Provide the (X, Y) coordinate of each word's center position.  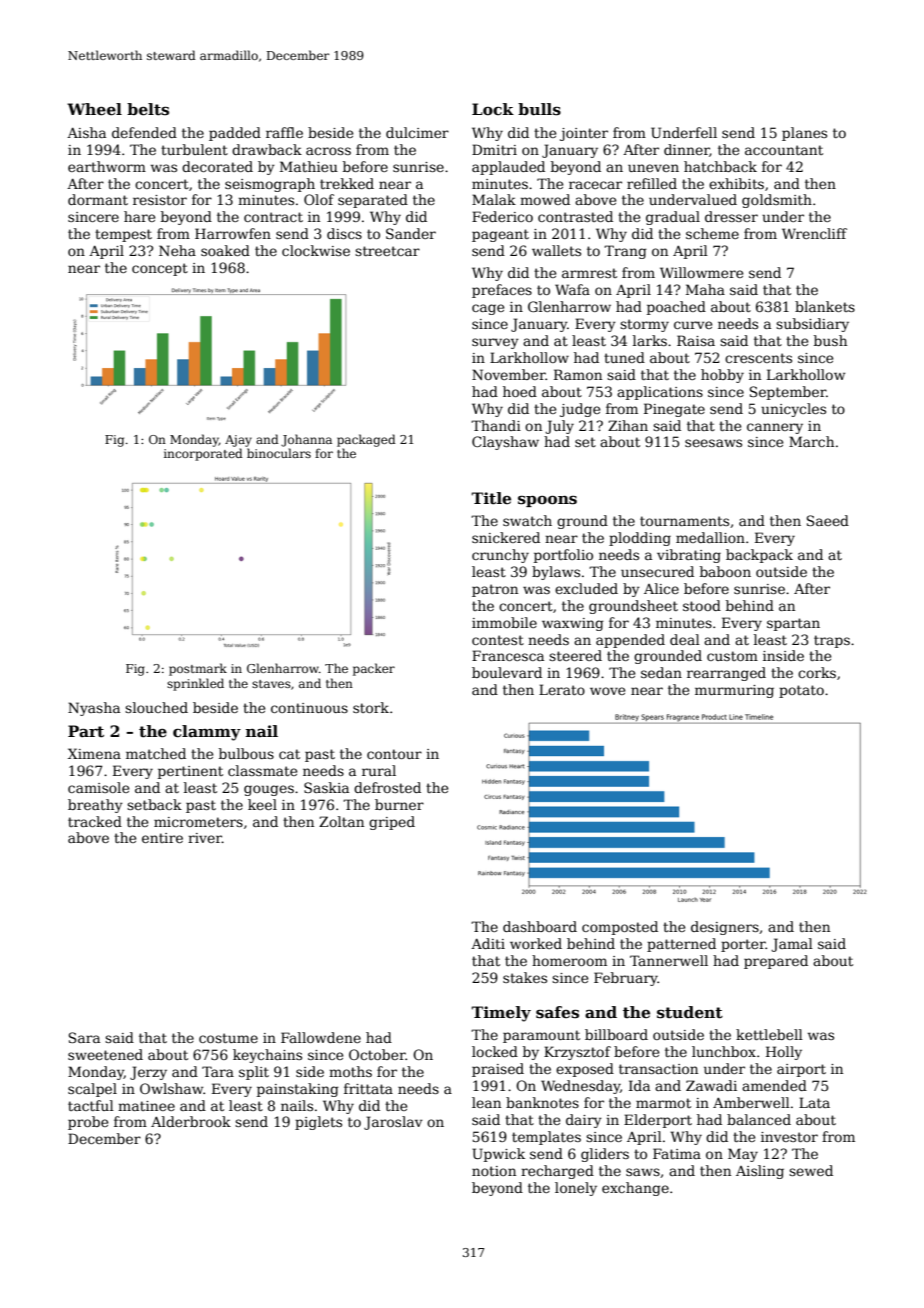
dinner (687, 150)
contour (394, 754)
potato (801, 691)
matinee (146, 1106)
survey (495, 343)
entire (162, 838)
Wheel (94, 109)
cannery (775, 428)
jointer (584, 134)
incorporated (203, 454)
